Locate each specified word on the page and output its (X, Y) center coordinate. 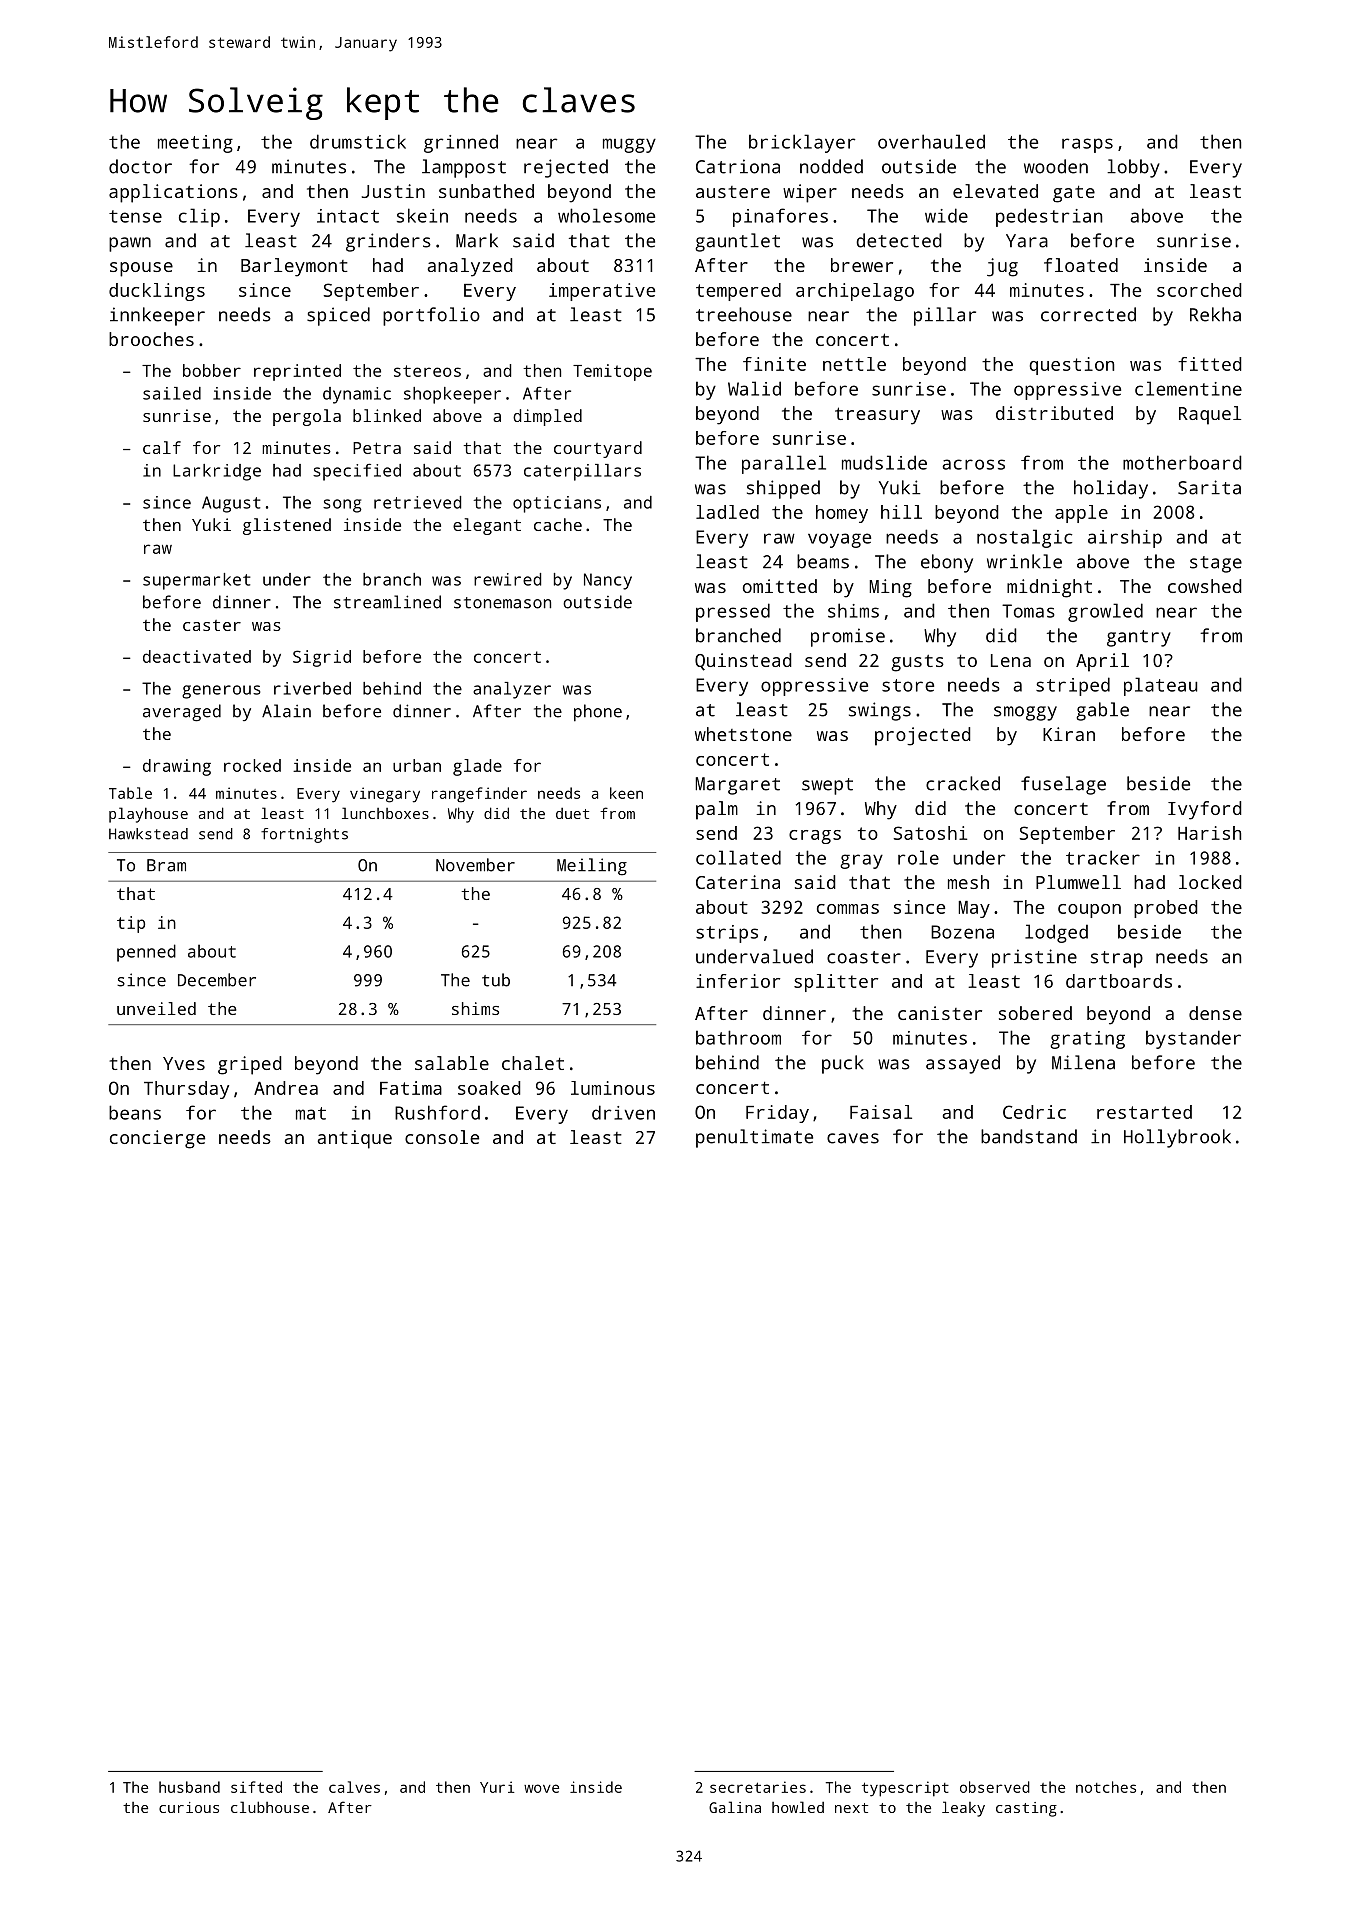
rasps (1087, 145)
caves (853, 1138)
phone (598, 713)
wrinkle (1024, 561)
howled (798, 1807)
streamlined (387, 602)
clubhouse (270, 1807)
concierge (157, 1139)
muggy (629, 145)
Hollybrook (1177, 1138)
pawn (130, 244)
